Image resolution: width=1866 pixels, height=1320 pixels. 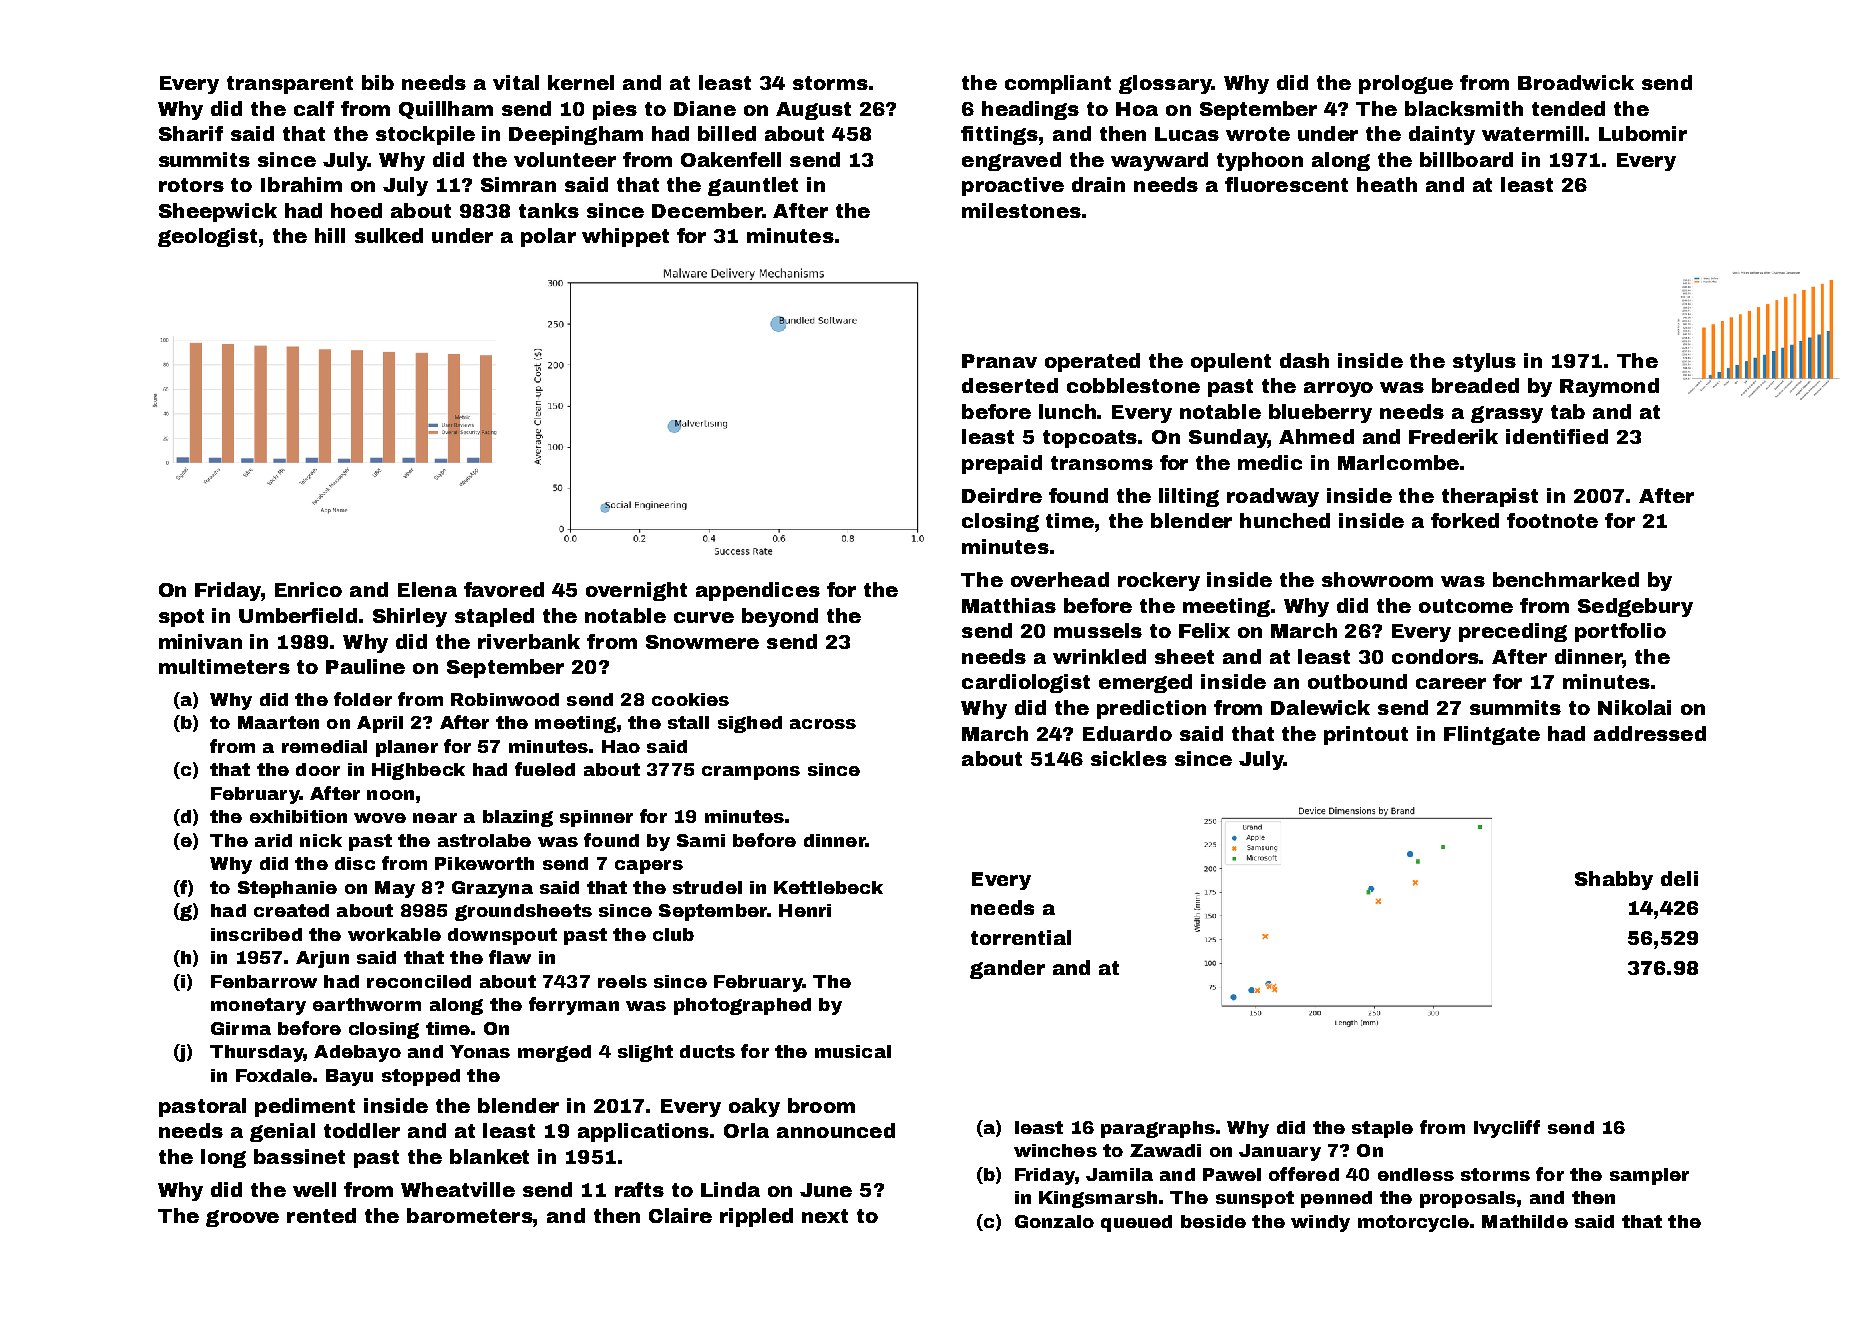 What do you see at coordinates (1286, 184) in the screenshot?
I see `fluorescent` at bounding box center [1286, 184].
